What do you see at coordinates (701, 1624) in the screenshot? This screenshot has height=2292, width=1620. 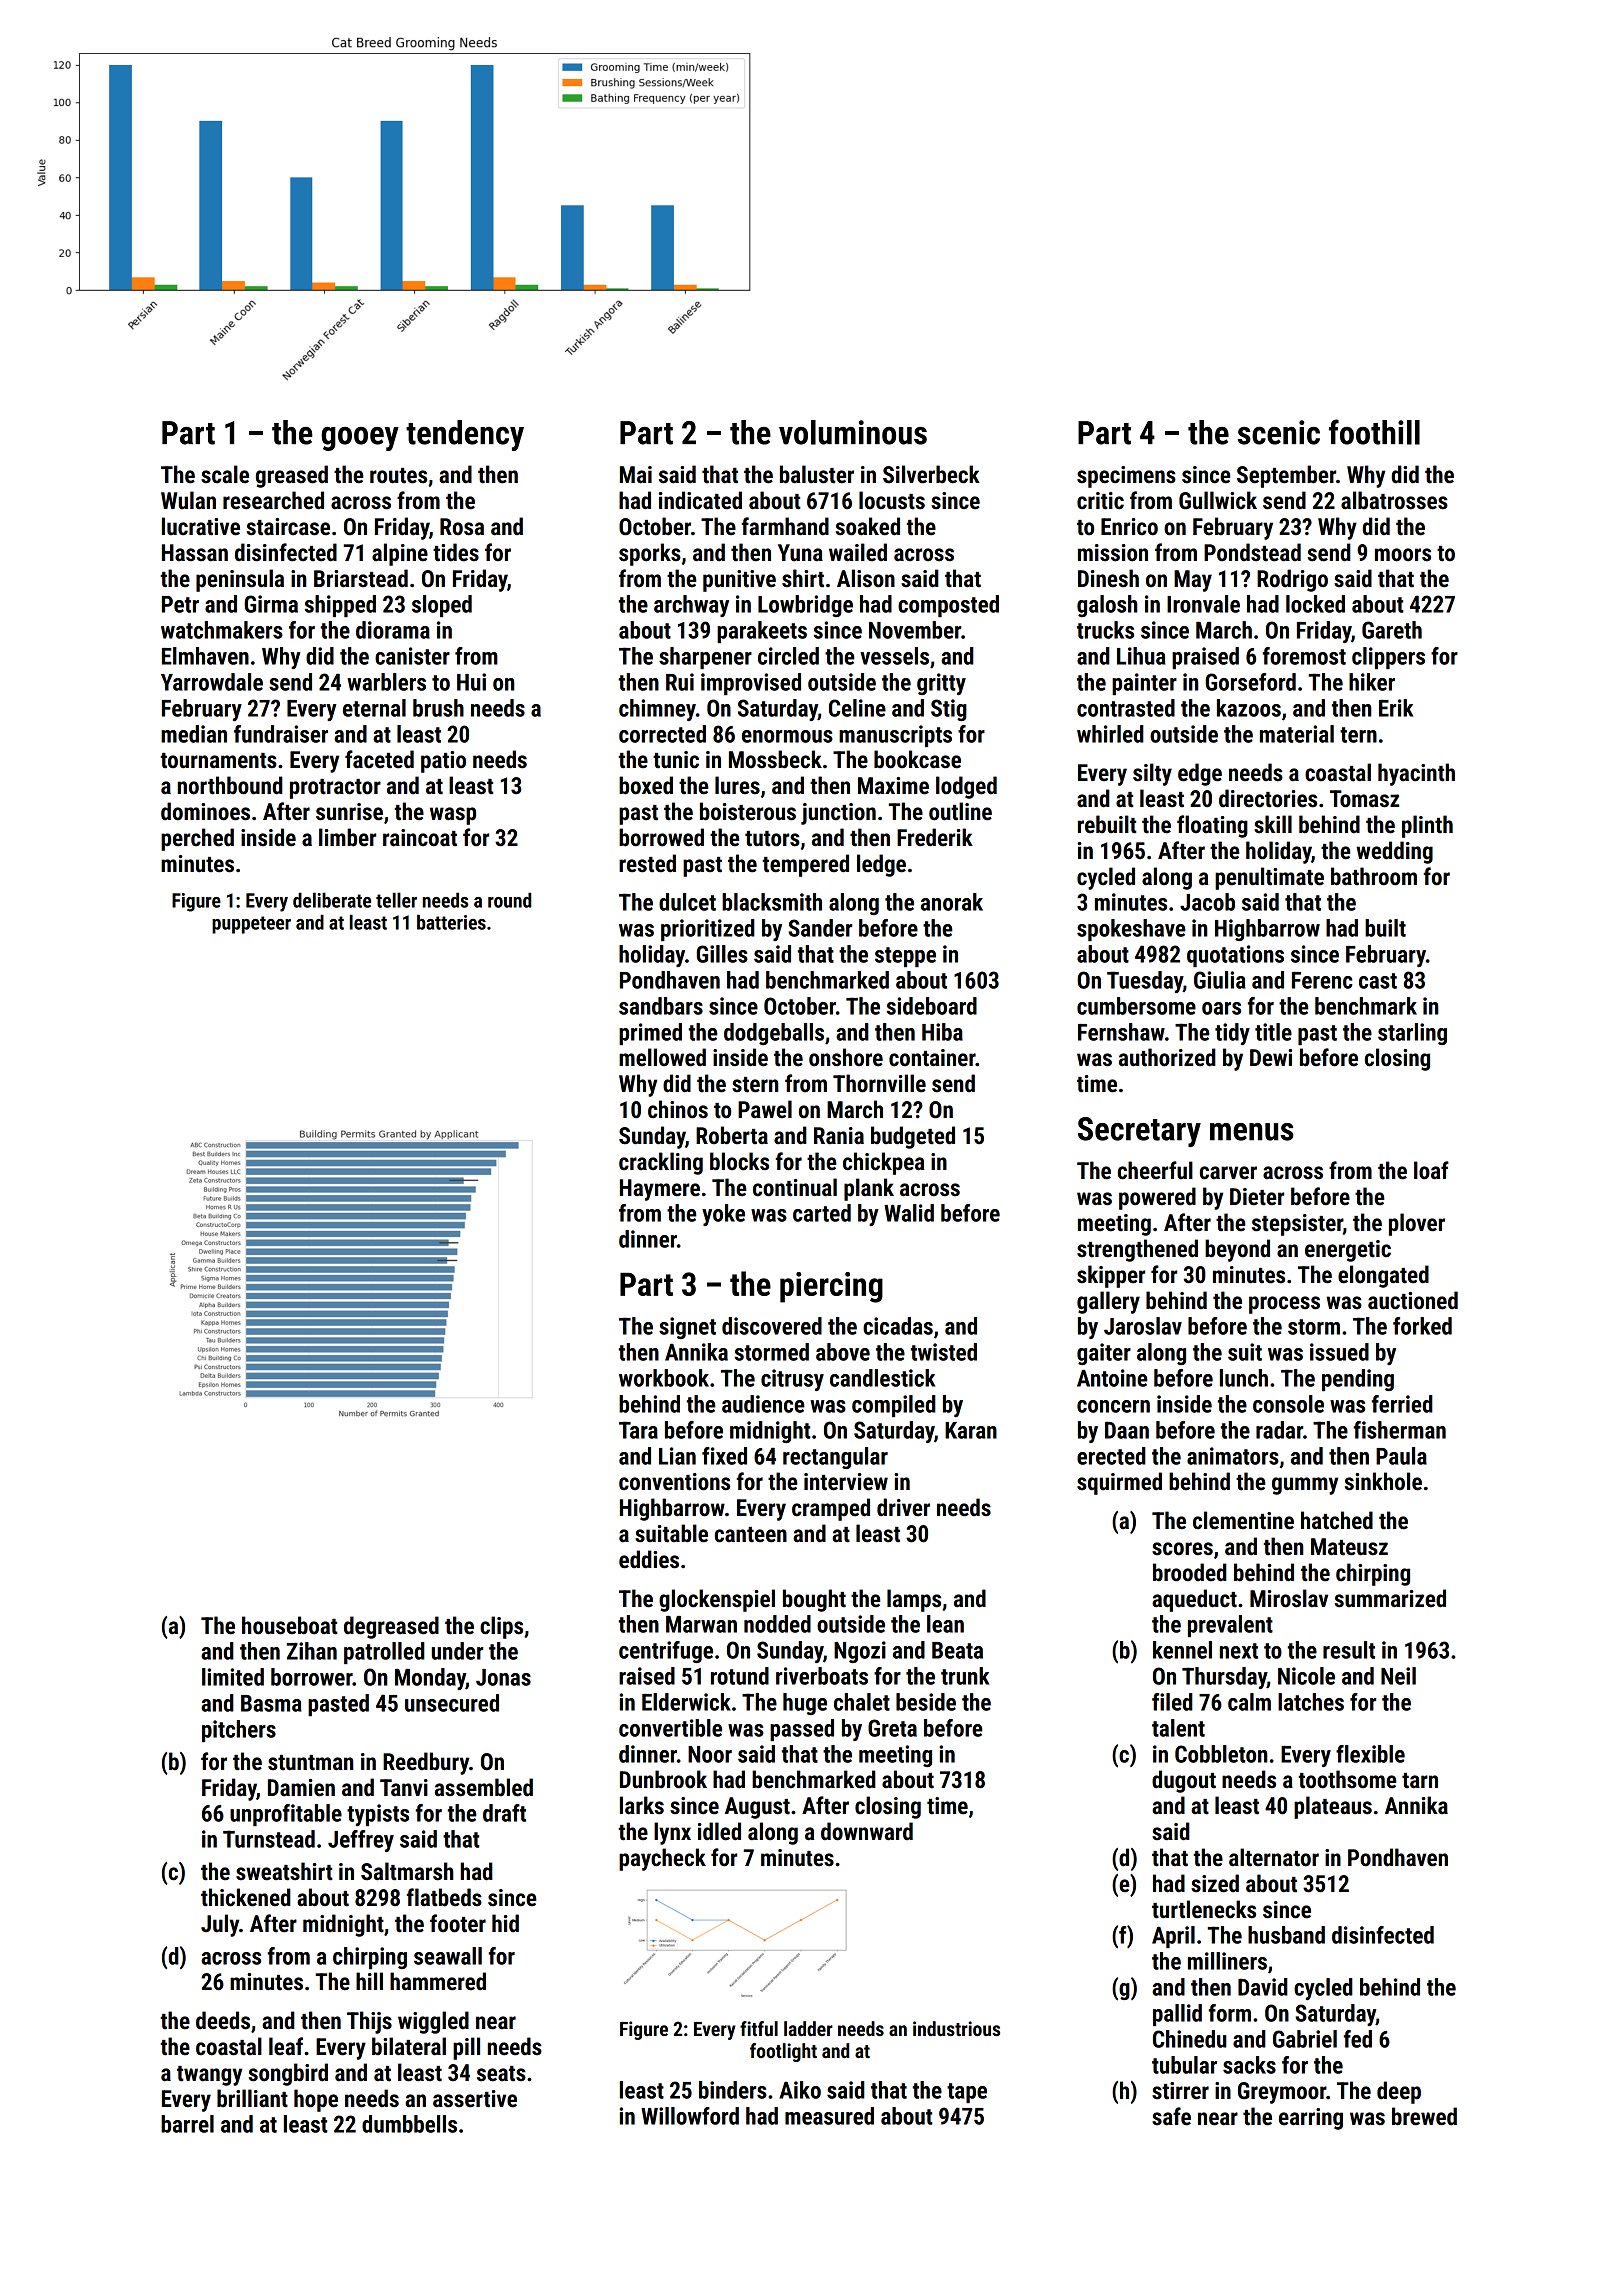 I see `Marwan` at bounding box center [701, 1624].
